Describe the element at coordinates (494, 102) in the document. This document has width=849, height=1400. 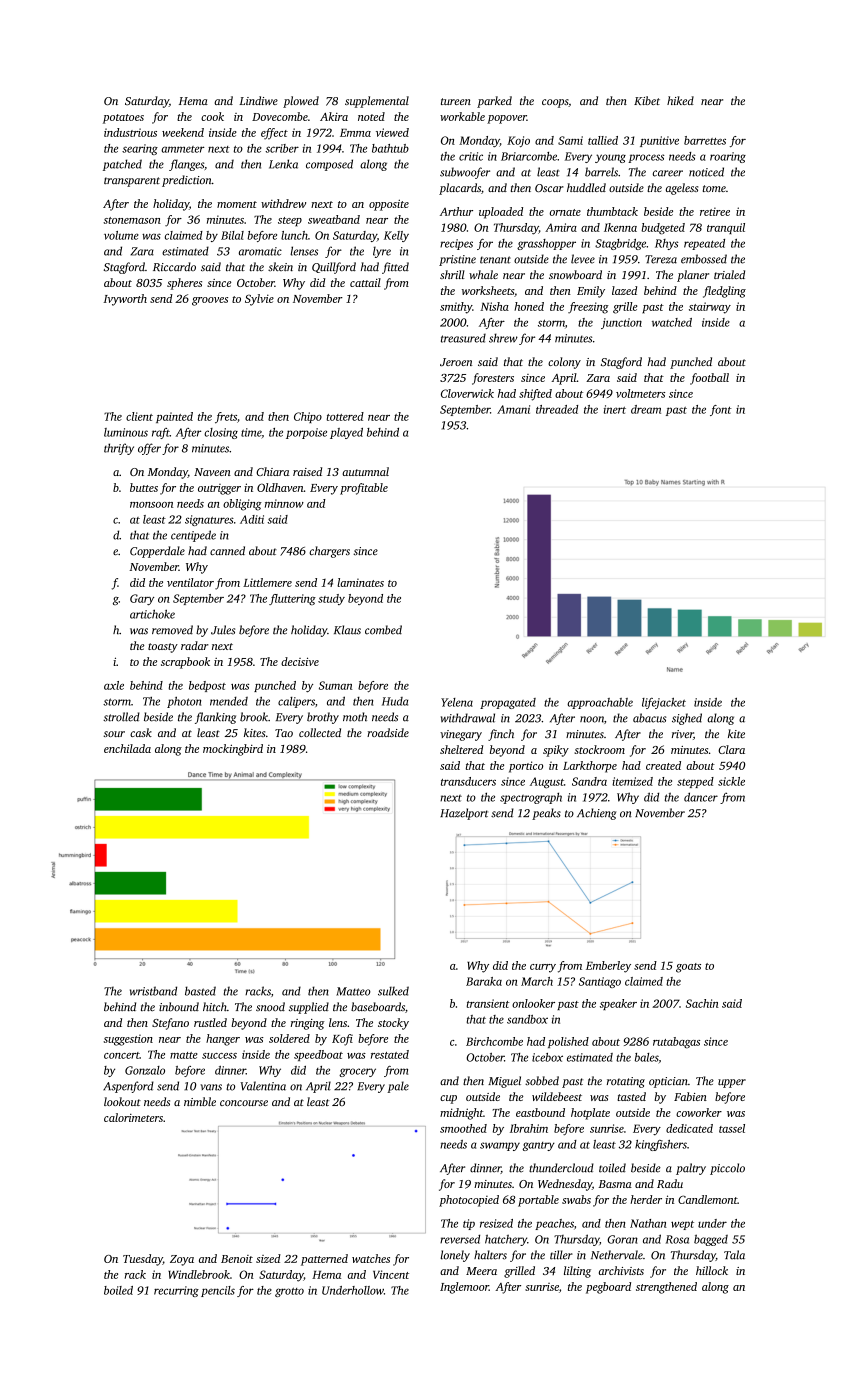
I see `parked` at that location.
